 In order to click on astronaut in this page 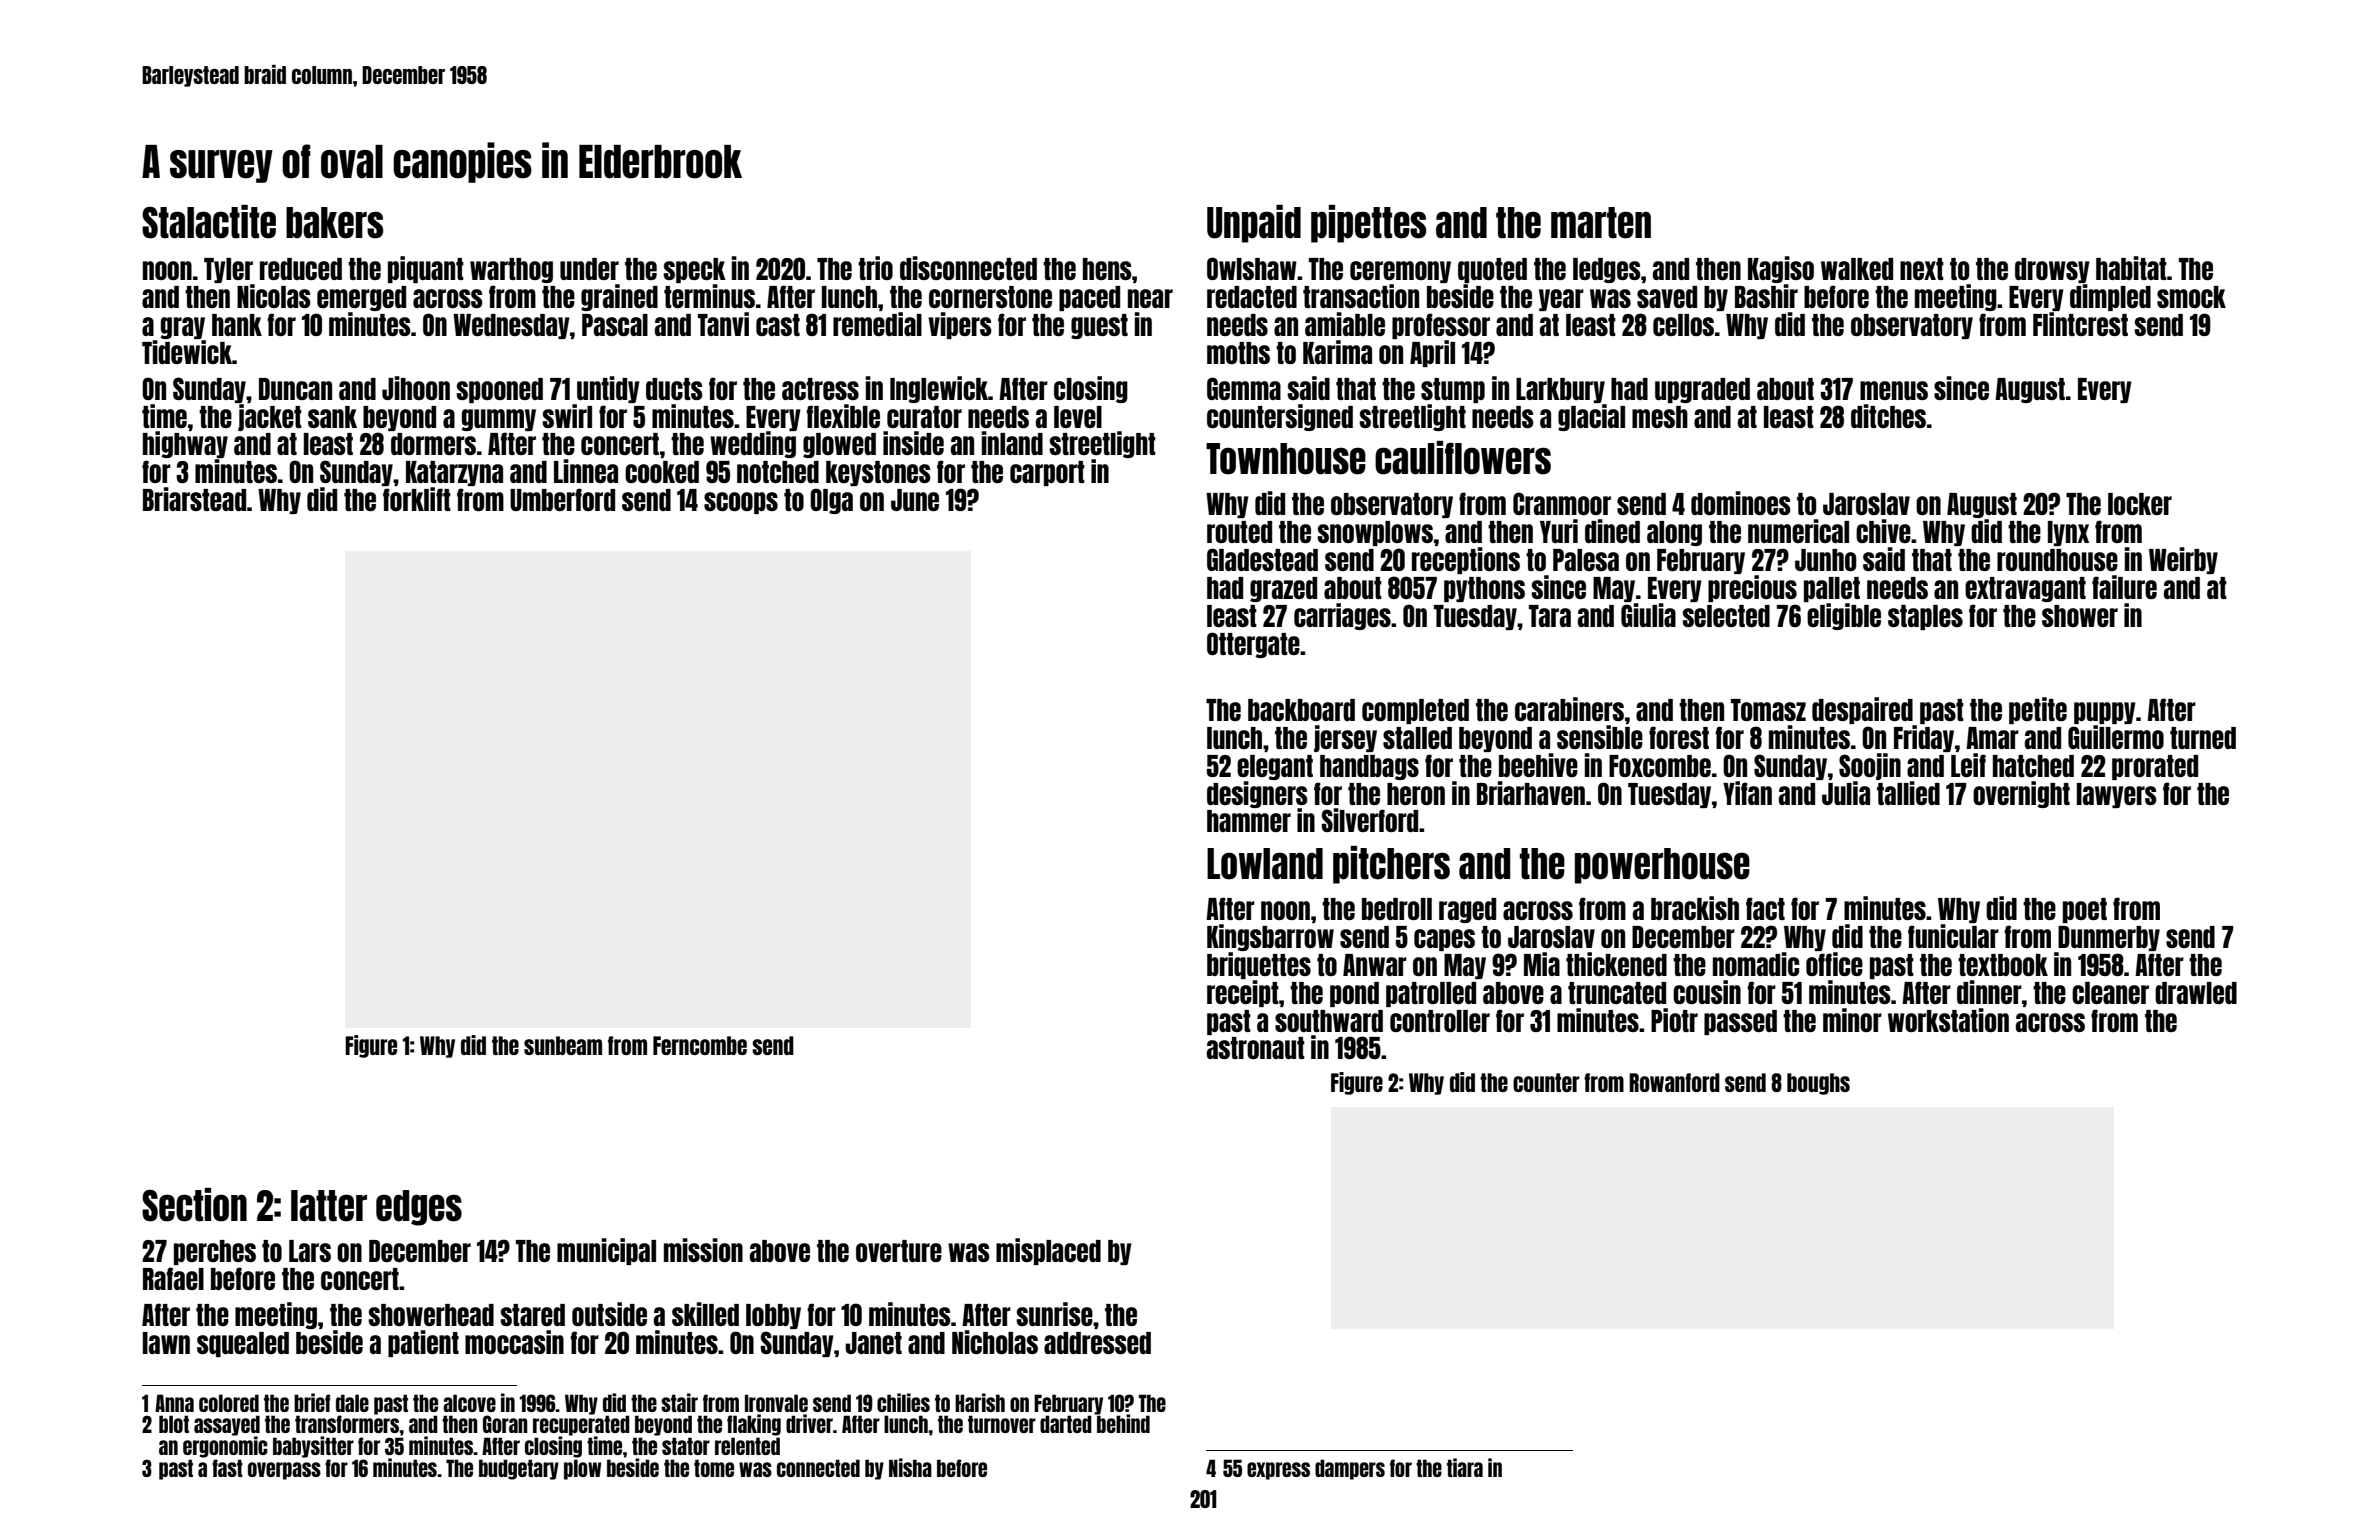, I will do `click(1255, 1048)`.
